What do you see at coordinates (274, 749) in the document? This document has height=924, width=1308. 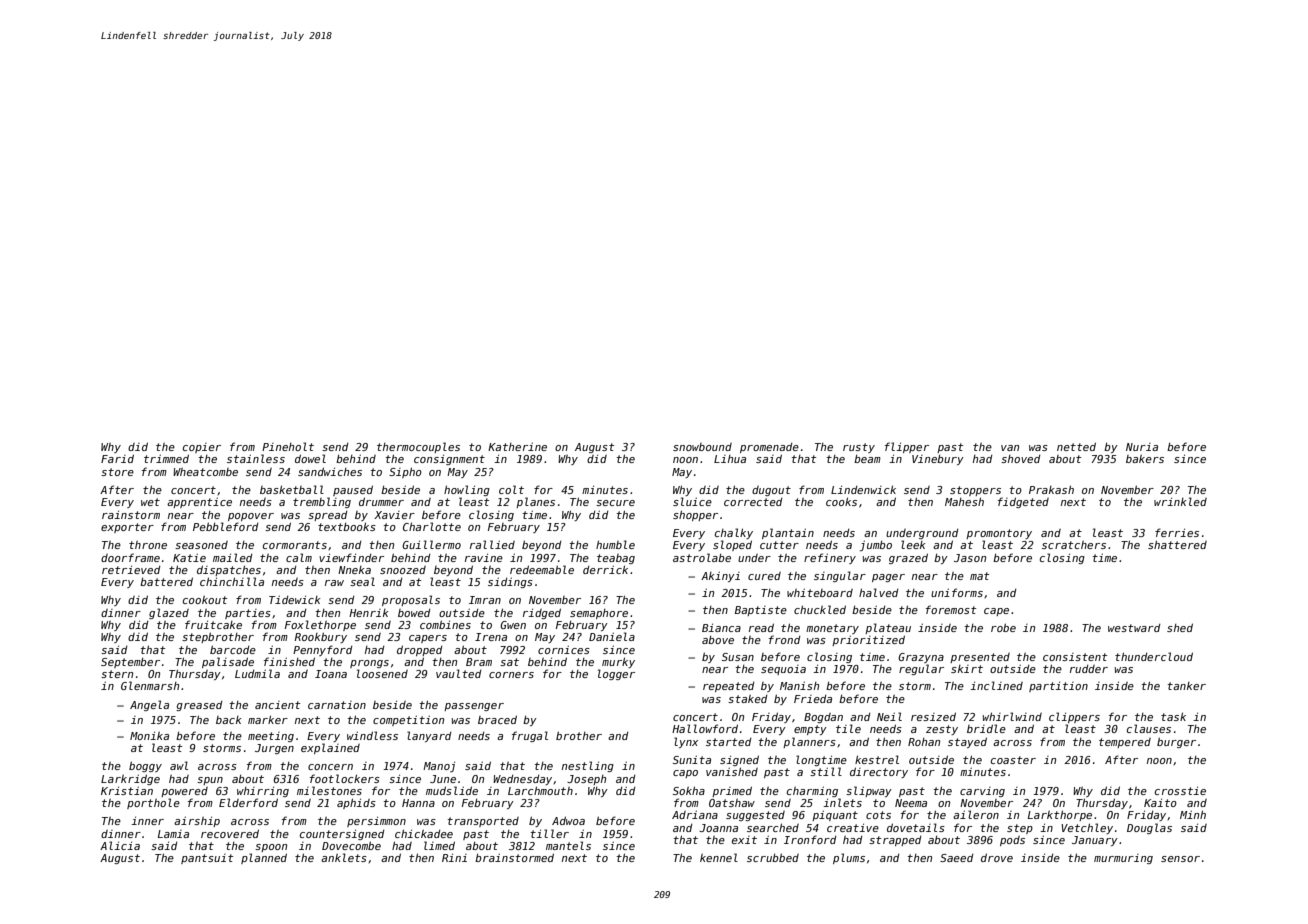 I see `Jurgen` at bounding box center [274, 749].
